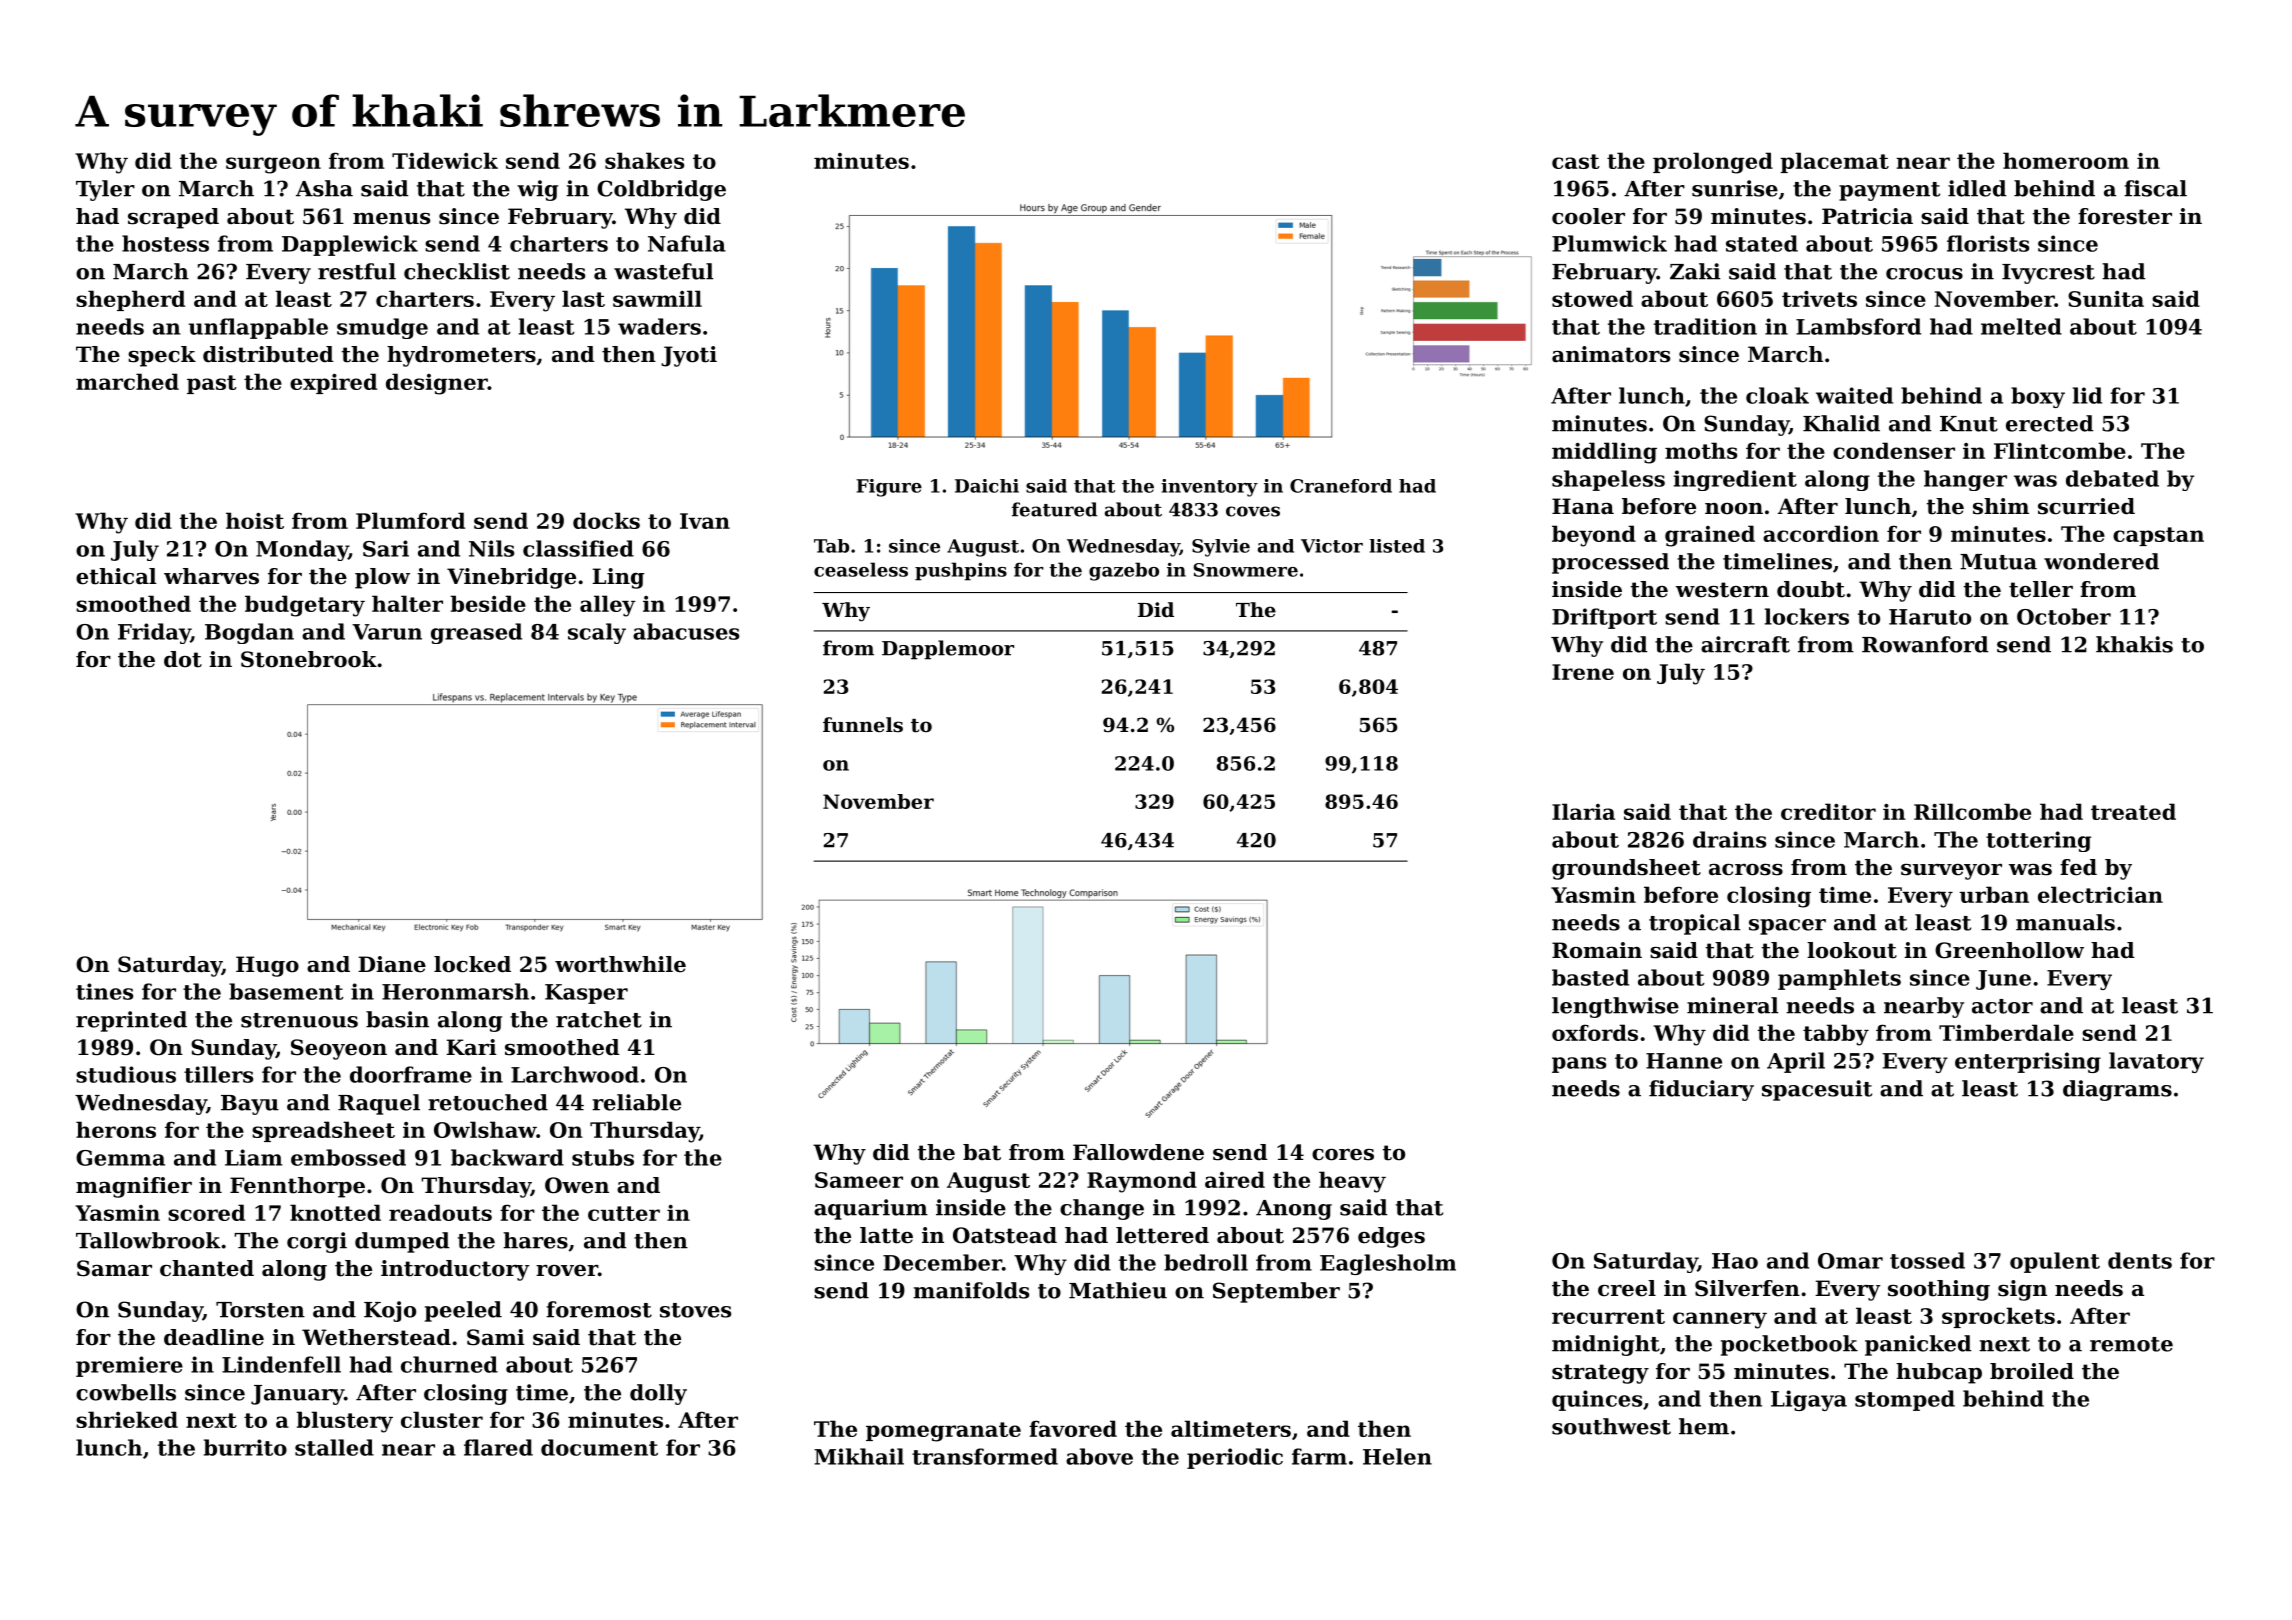  I want to click on Hugo, so click(267, 966).
